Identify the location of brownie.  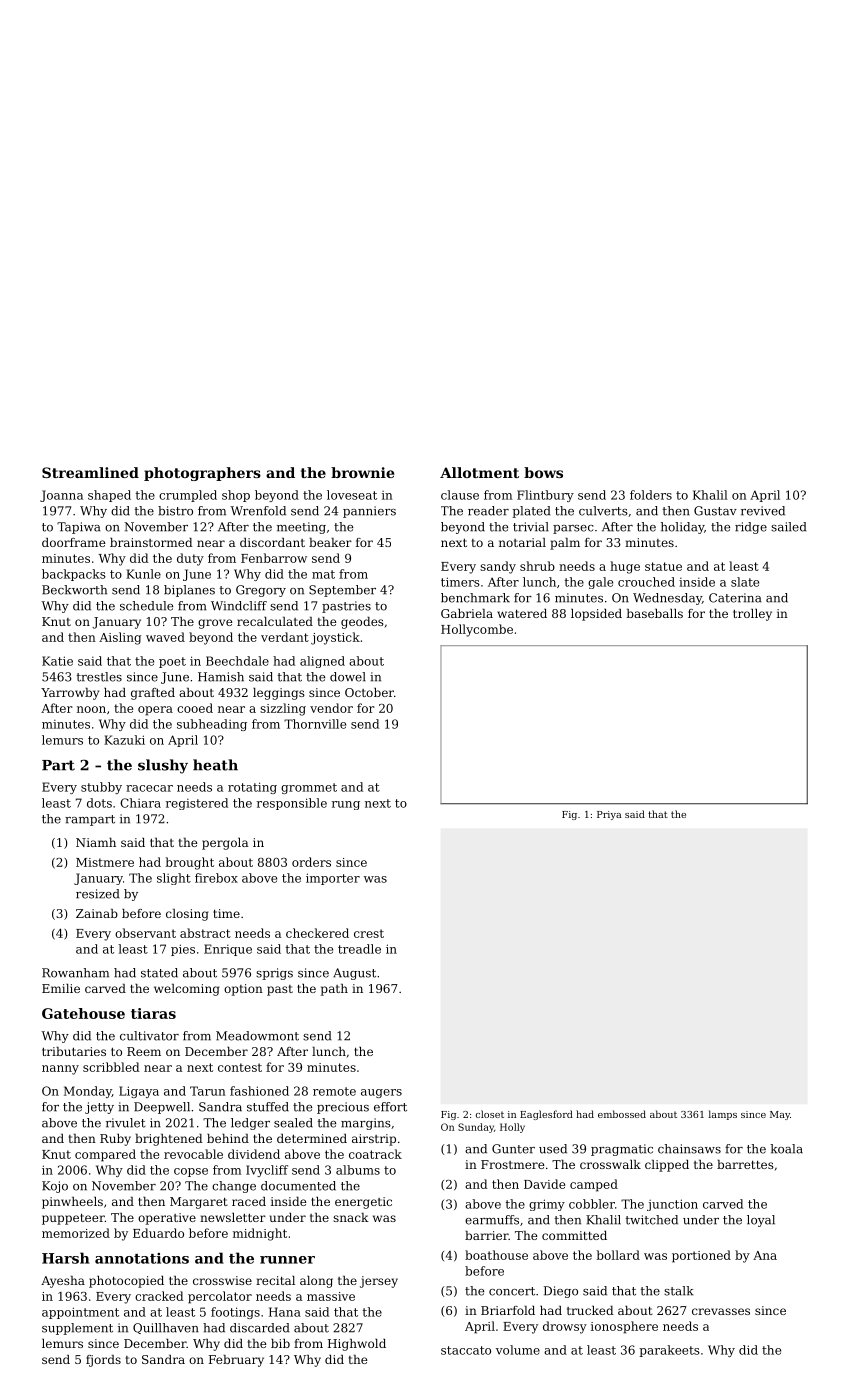
(362, 472).
